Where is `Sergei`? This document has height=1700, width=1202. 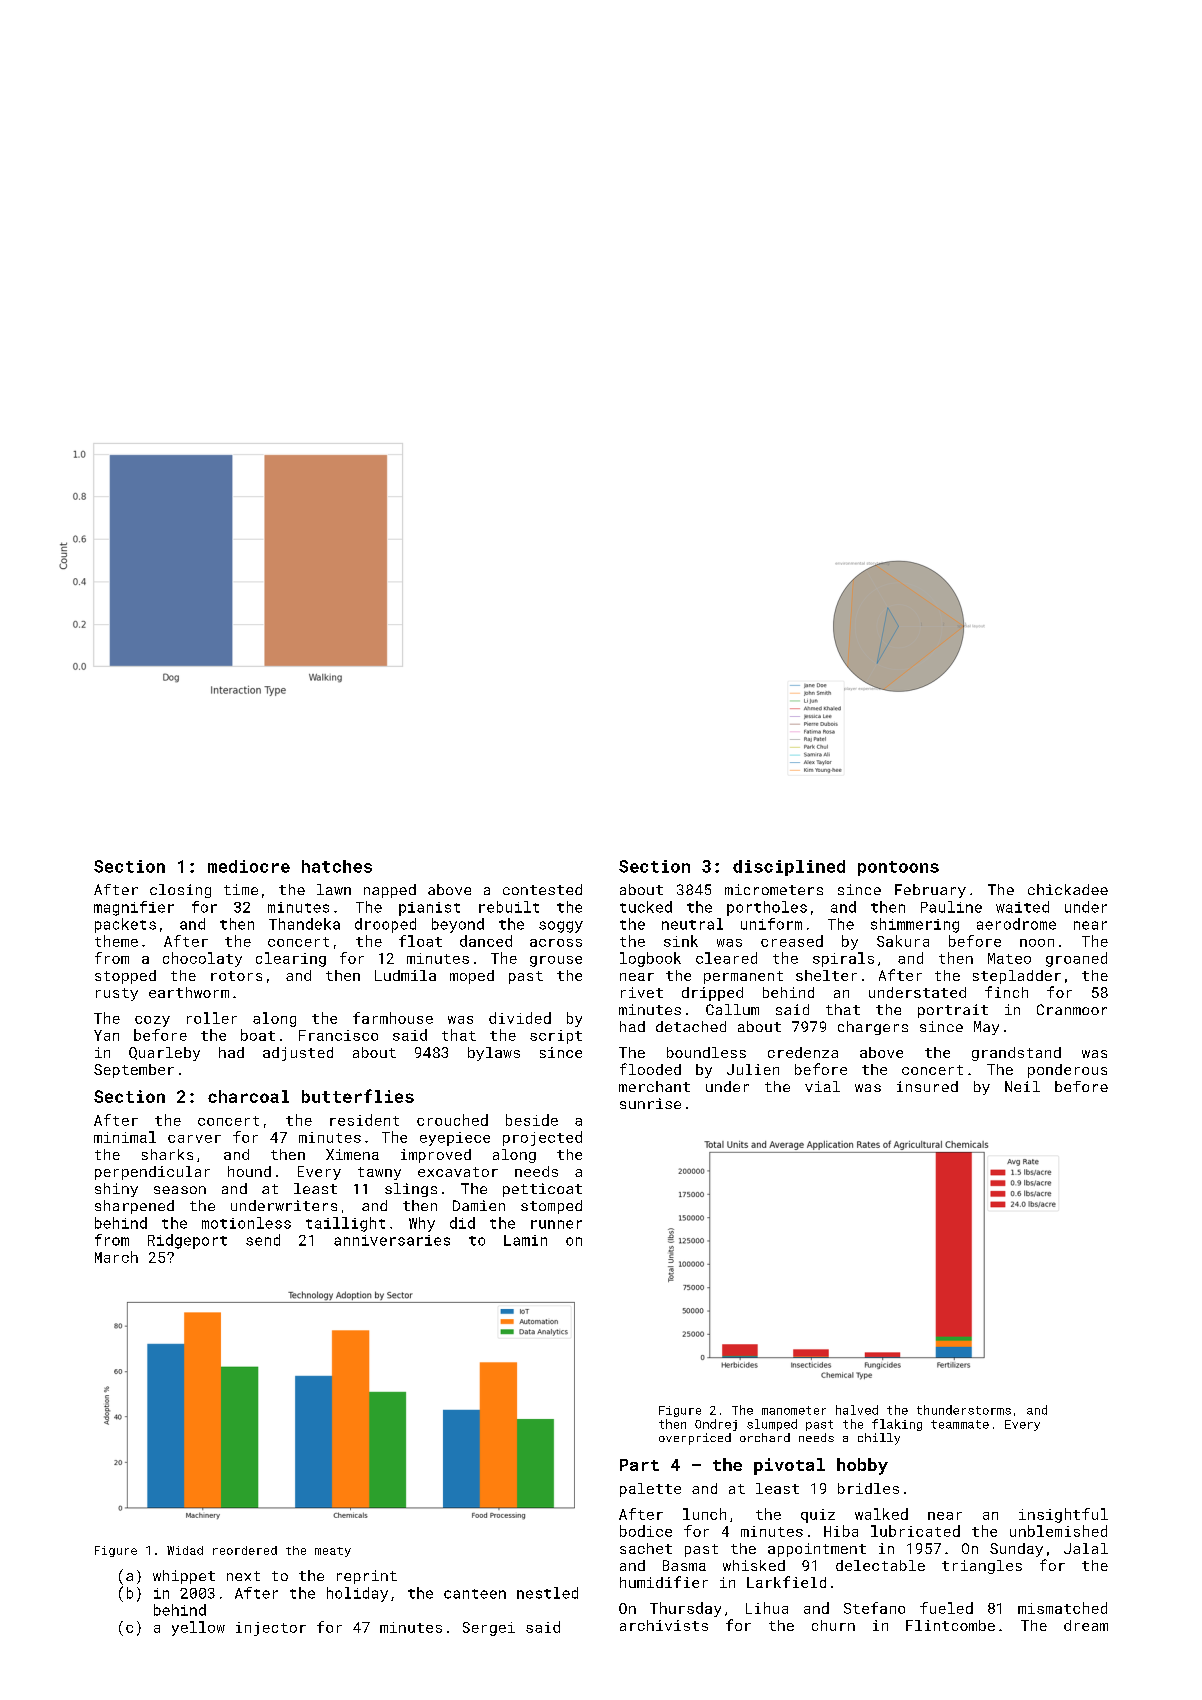 Sergei is located at coordinates (489, 1629).
